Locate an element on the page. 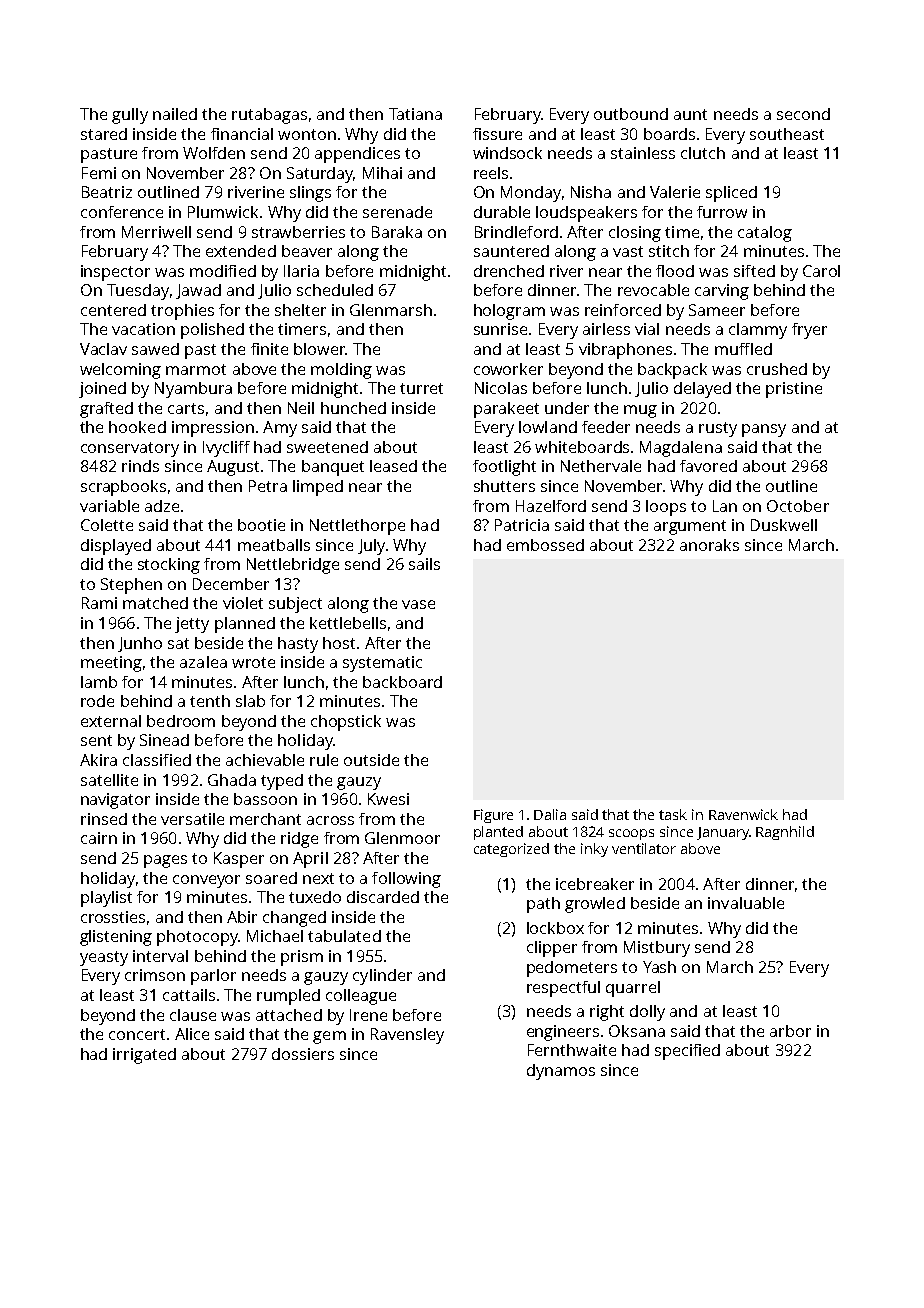  argument is located at coordinates (690, 527).
